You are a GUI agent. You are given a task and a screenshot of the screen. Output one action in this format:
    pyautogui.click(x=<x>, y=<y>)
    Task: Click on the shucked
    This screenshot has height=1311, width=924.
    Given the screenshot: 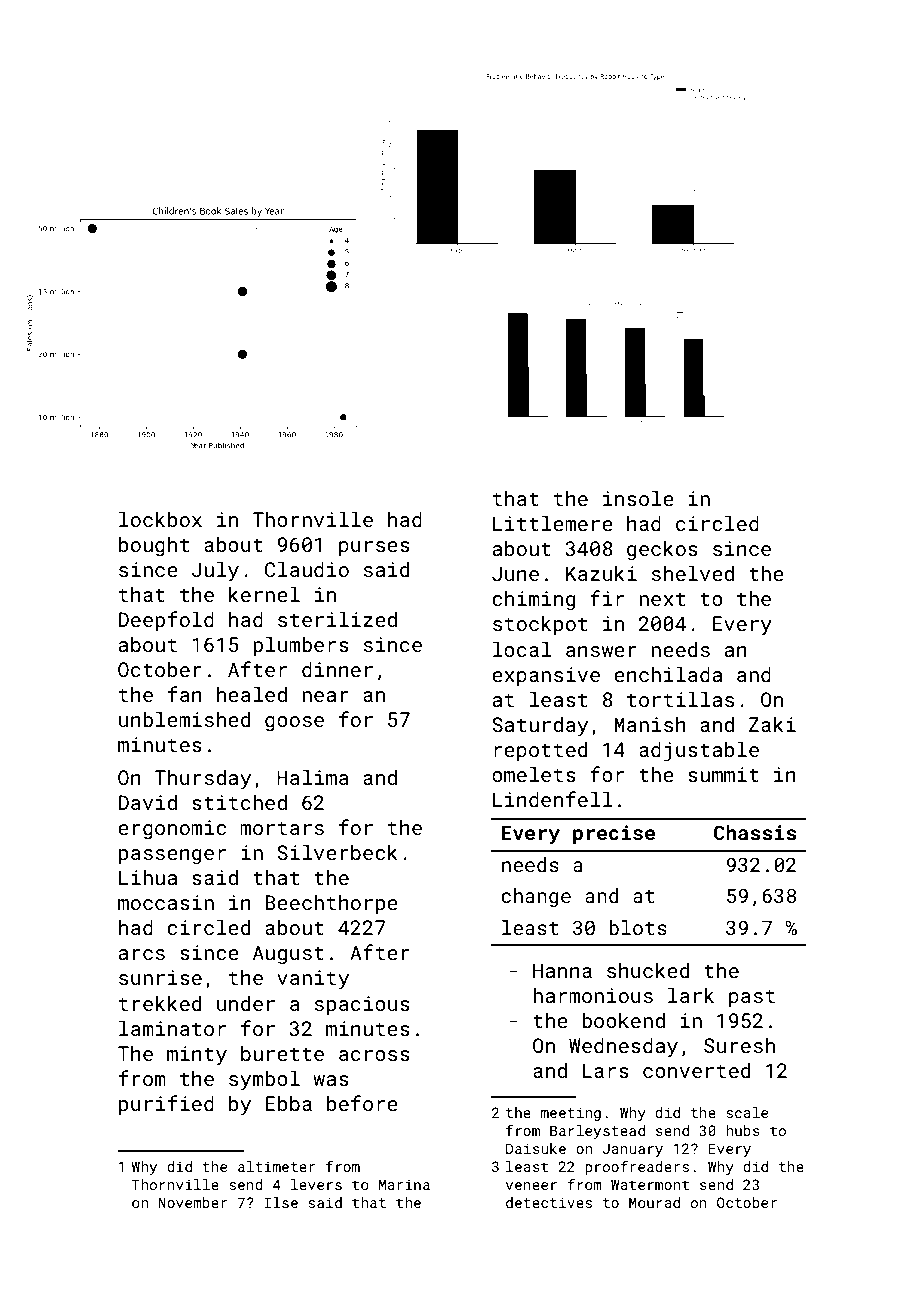 What is the action you would take?
    pyautogui.click(x=648, y=970)
